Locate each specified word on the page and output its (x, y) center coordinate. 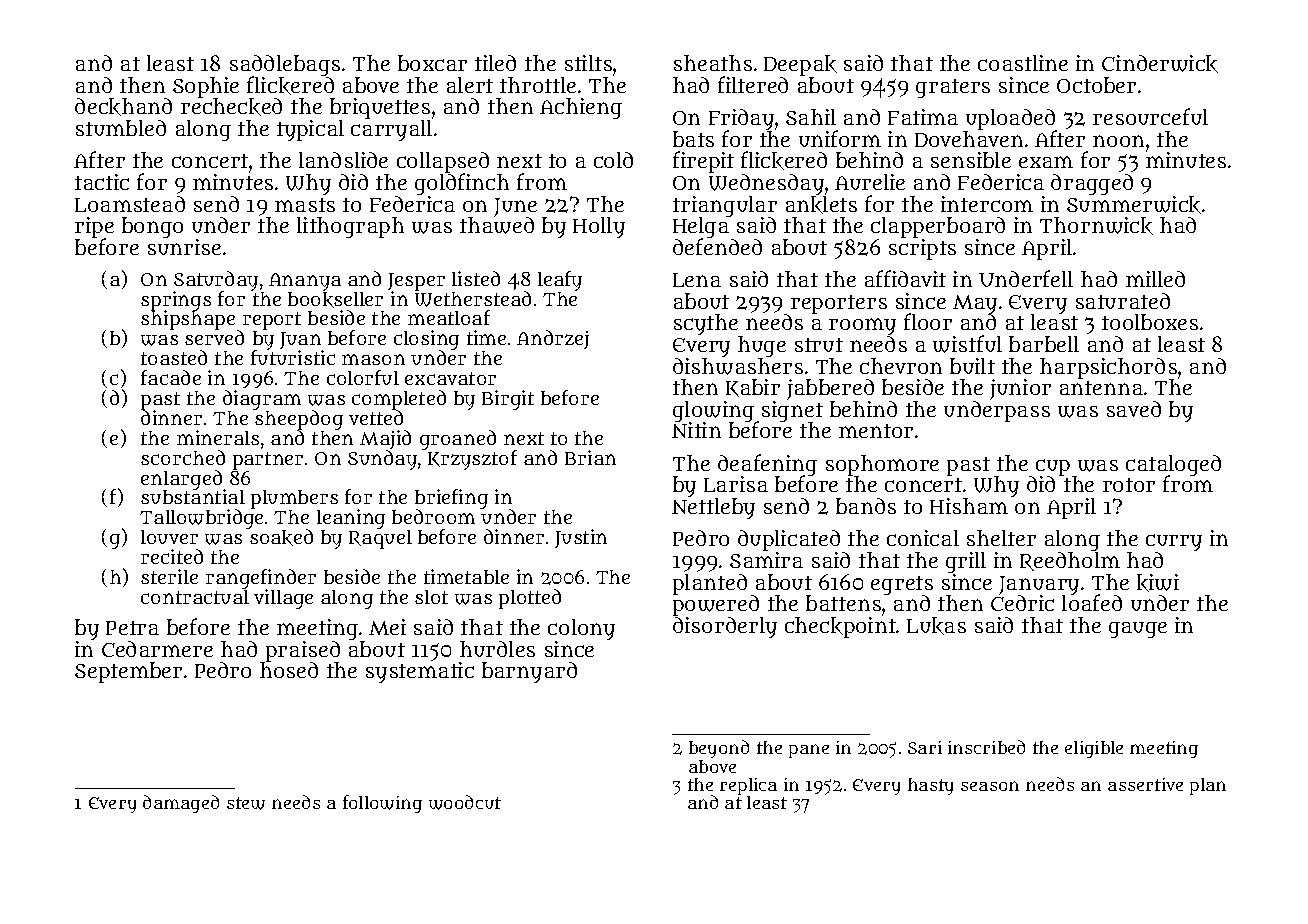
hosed (289, 670)
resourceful (1150, 116)
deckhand (123, 107)
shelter (1001, 538)
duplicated (789, 540)
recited (172, 556)
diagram (262, 400)
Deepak (800, 65)
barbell (1044, 344)
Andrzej (553, 339)
